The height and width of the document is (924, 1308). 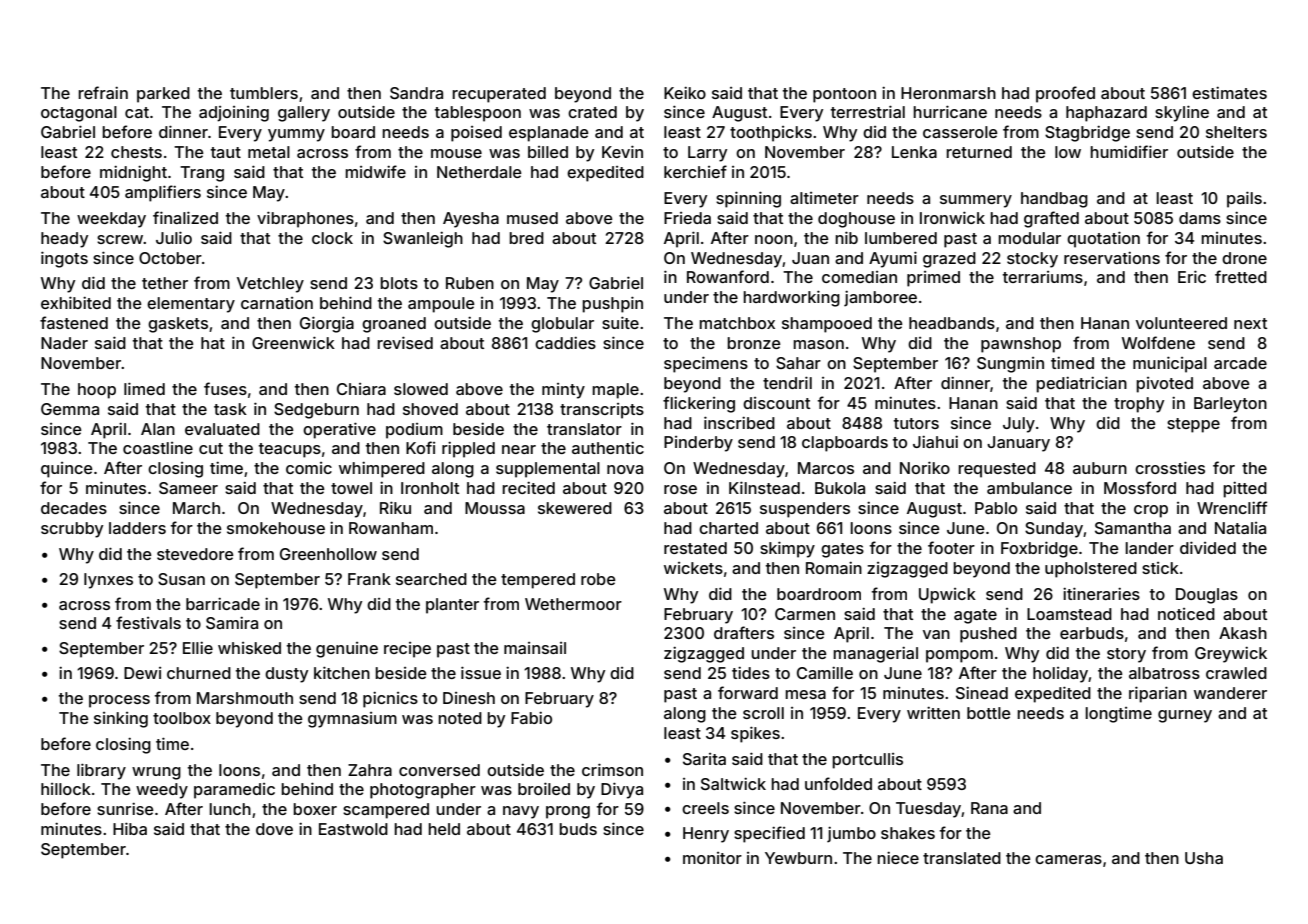 What do you see at coordinates (1244, 199) in the document?
I see `pails` at bounding box center [1244, 199].
